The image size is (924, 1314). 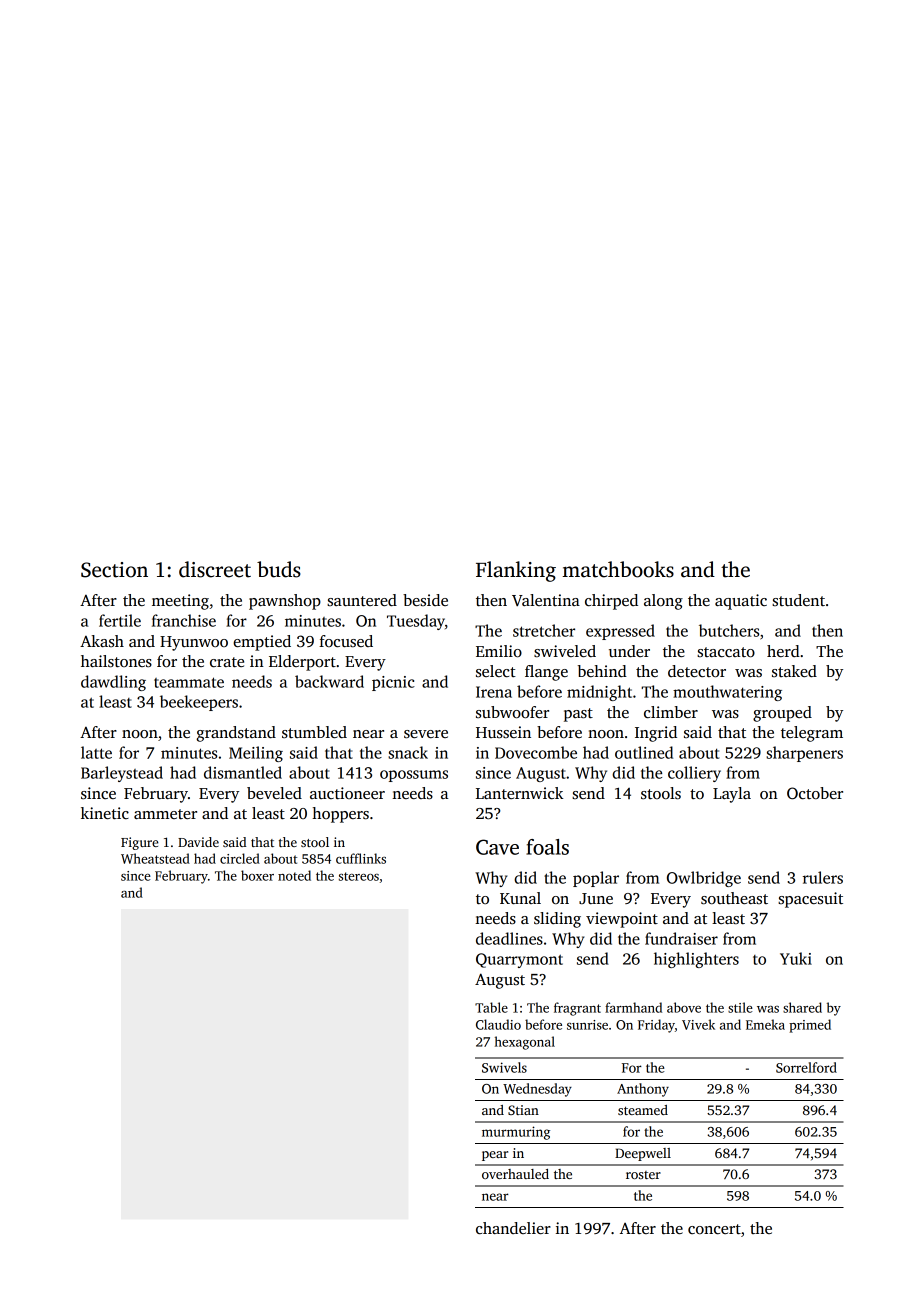 What do you see at coordinates (199, 703) in the document?
I see `beekeepers` at bounding box center [199, 703].
